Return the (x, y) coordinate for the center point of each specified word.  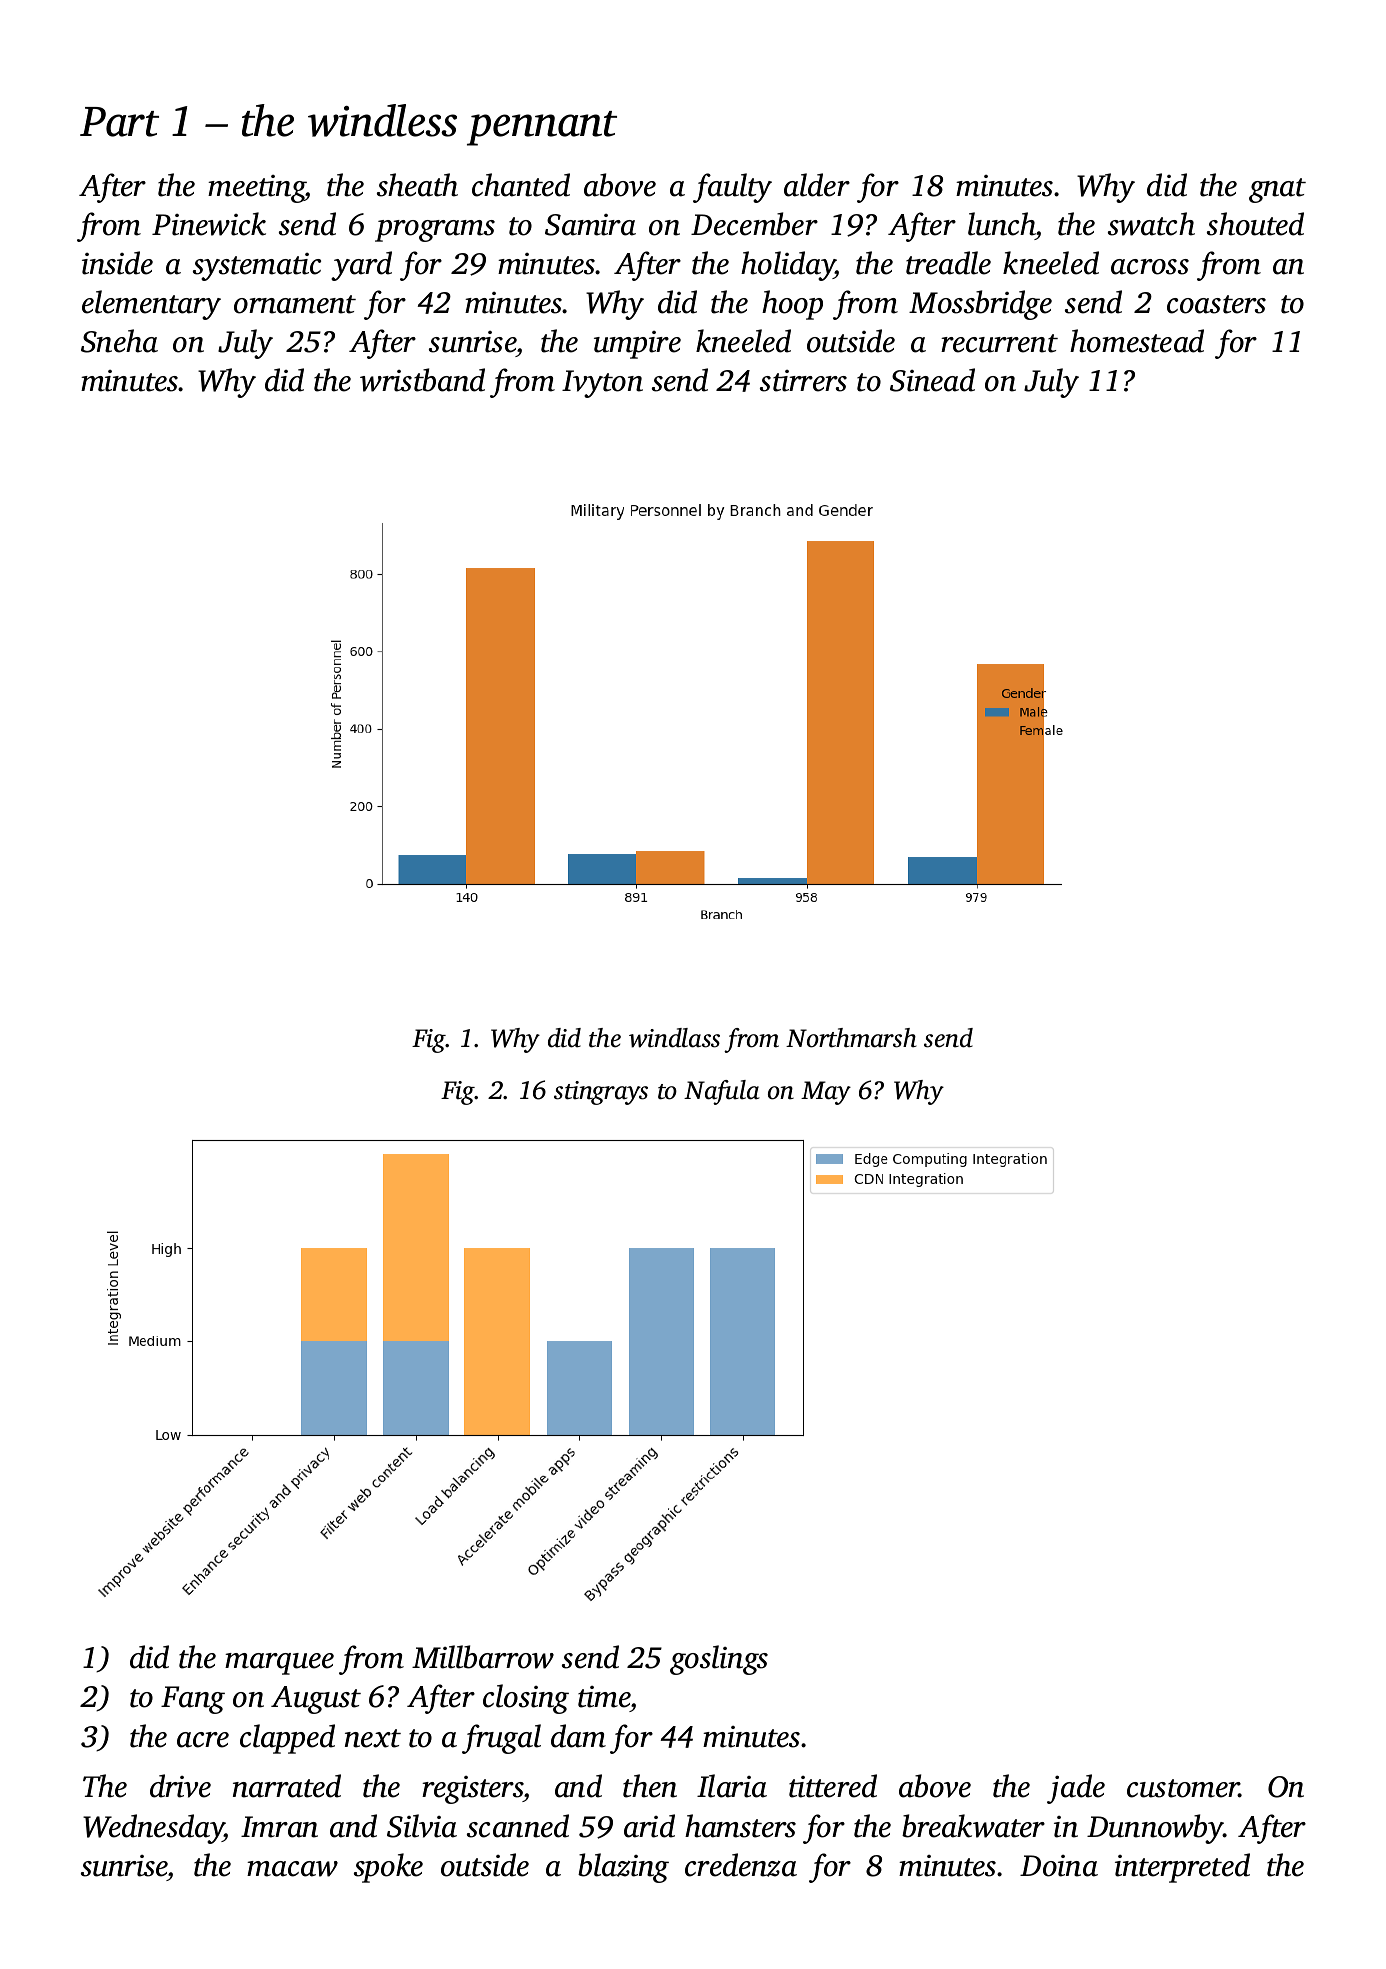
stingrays (601, 1093)
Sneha (119, 341)
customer (1183, 1788)
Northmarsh (851, 1038)
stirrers (803, 381)
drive (180, 1786)
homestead (1137, 341)
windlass (674, 1038)
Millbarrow (483, 1657)
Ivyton (602, 384)
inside (117, 263)
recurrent (999, 343)
